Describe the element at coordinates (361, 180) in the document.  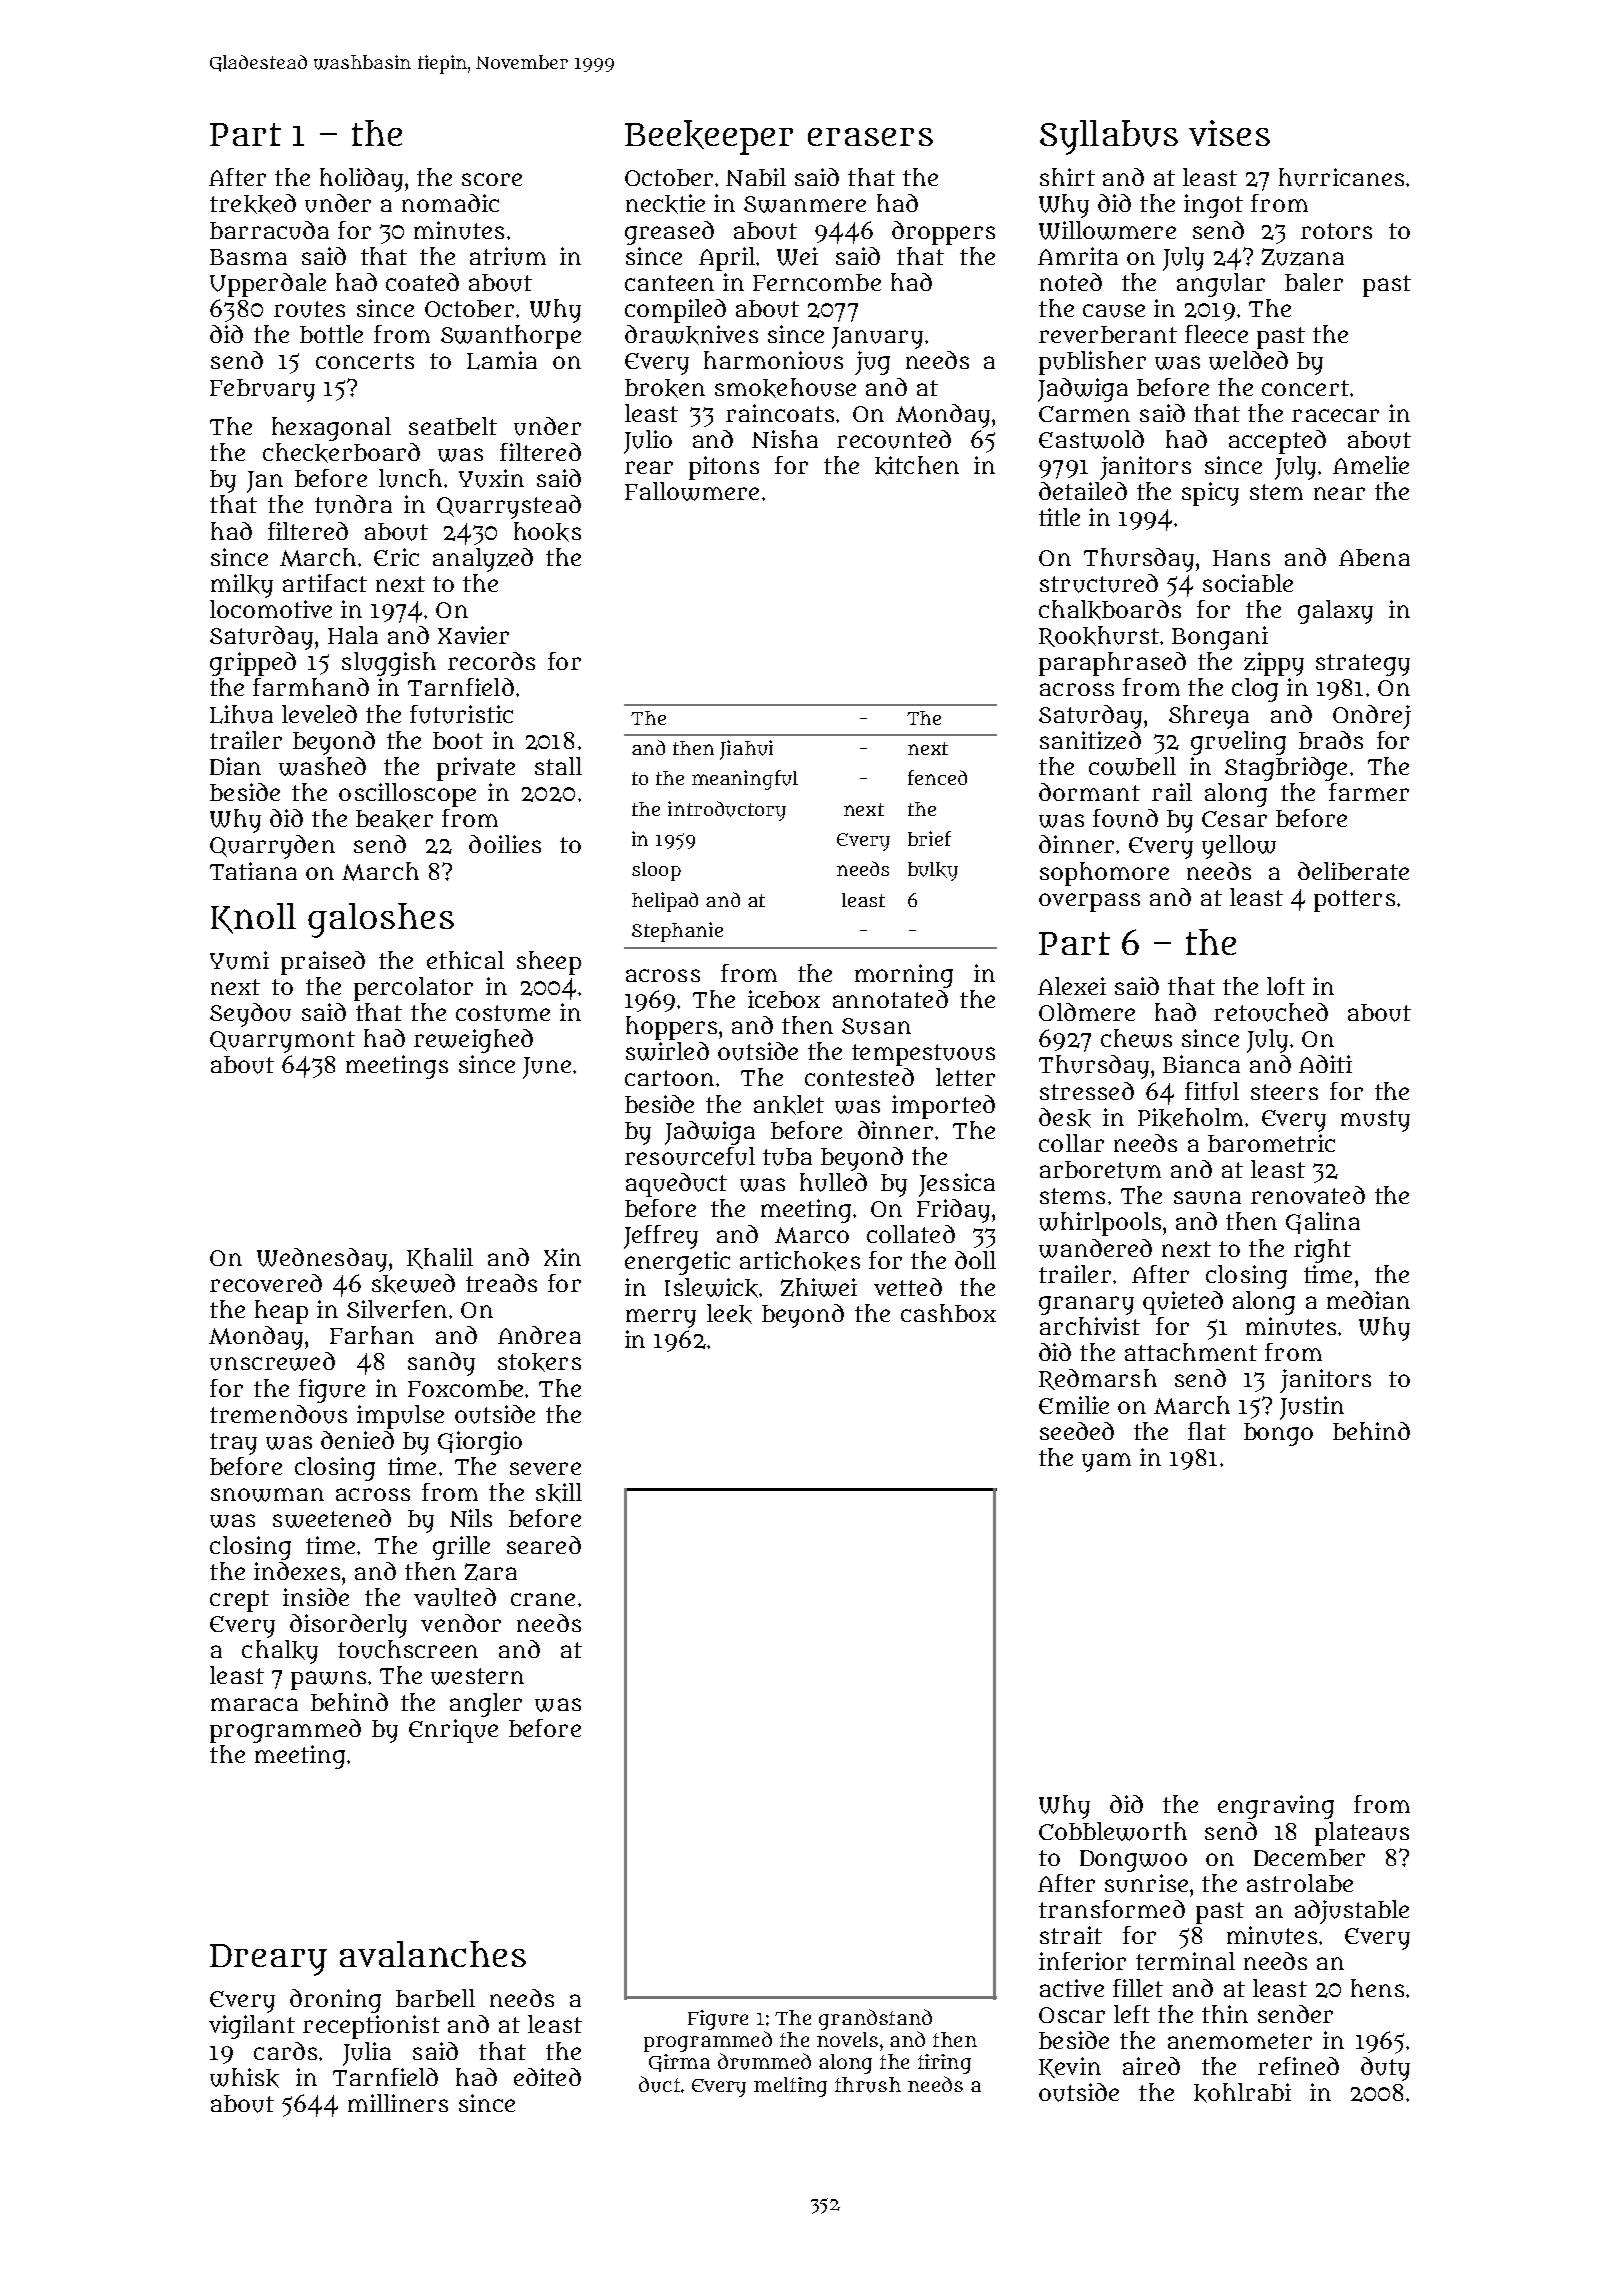
I see `holiday` at that location.
